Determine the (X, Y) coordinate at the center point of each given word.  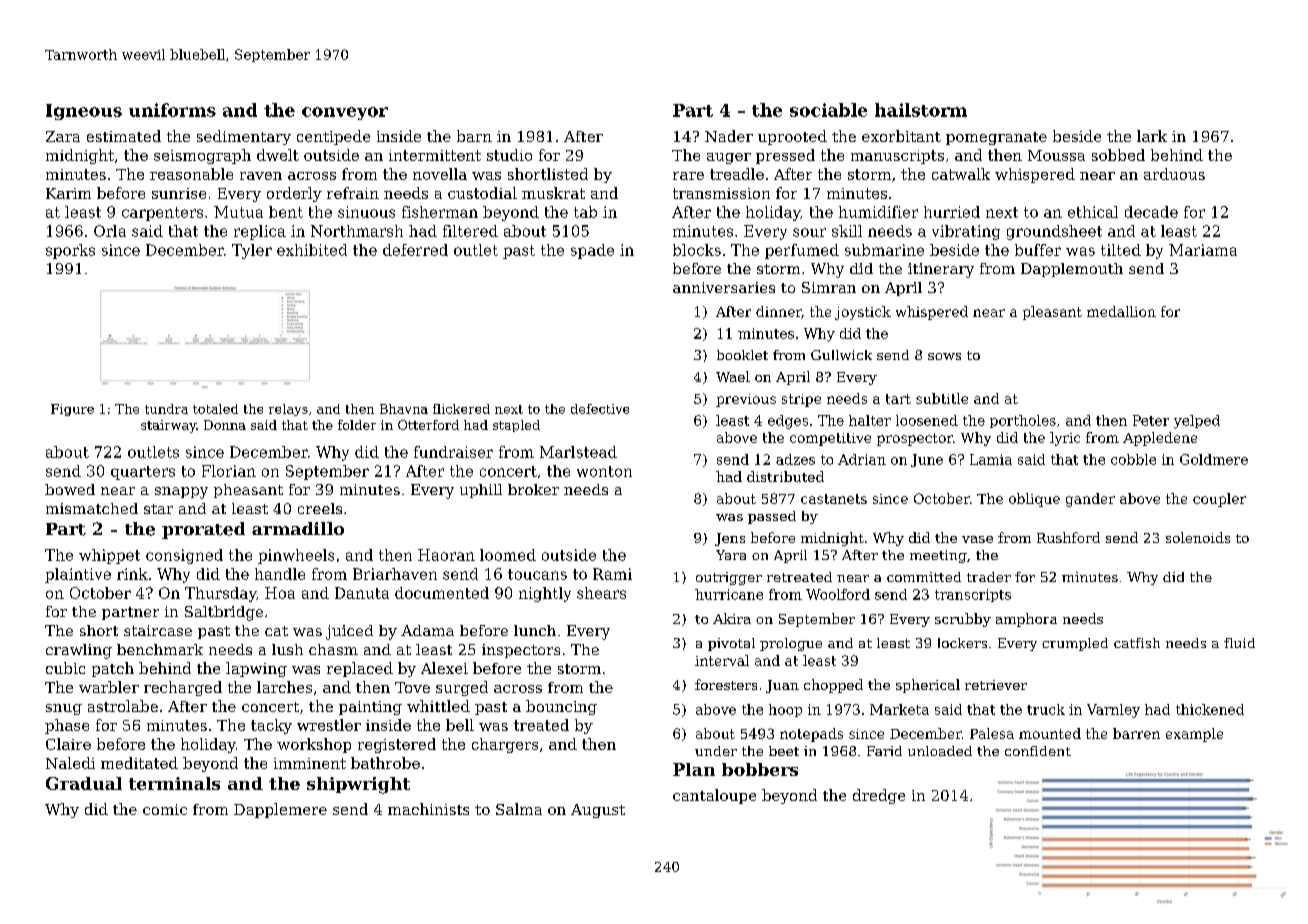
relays (288, 410)
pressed (785, 156)
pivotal (731, 644)
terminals (174, 783)
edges (788, 422)
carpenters (162, 214)
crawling (79, 651)
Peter (1151, 420)
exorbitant (901, 136)
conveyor (345, 113)
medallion (1121, 311)
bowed (70, 489)
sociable (828, 110)
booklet (742, 355)
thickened (1210, 709)
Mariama (1203, 250)
